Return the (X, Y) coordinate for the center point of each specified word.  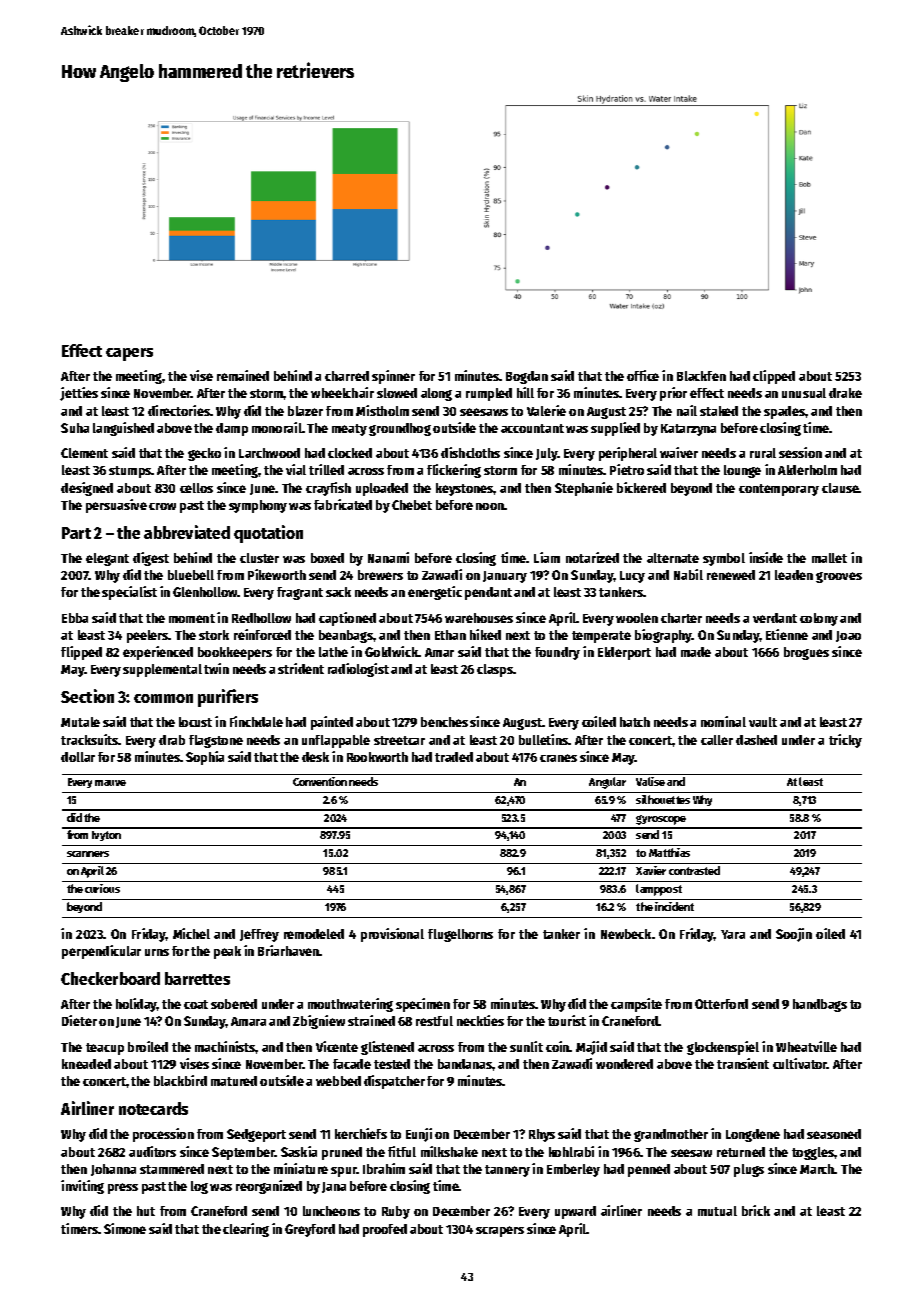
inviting (82, 1187)
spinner (393, 377)
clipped (774, 377)
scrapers (500, 1231)
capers (129, 354)
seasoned (834, 1134)
